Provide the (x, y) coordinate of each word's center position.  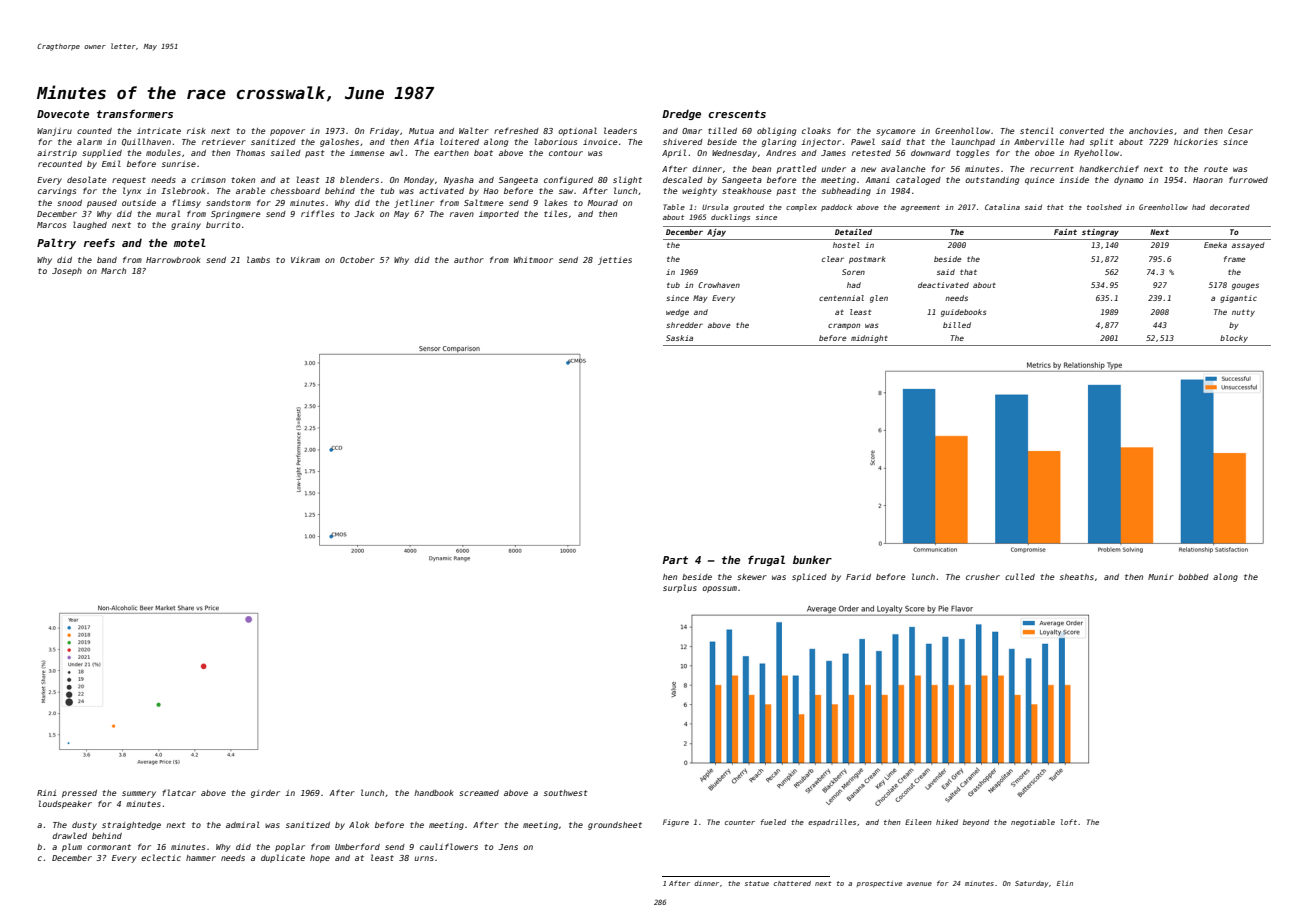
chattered (792, 883)
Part (675, 560)
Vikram (305, 260)
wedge (677, 313)
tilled (722, 130)
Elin (1065, 883)
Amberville (1039, 141)
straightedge (131, 826)
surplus (680, 588)
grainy (186, 226)
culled (1020, 576)
